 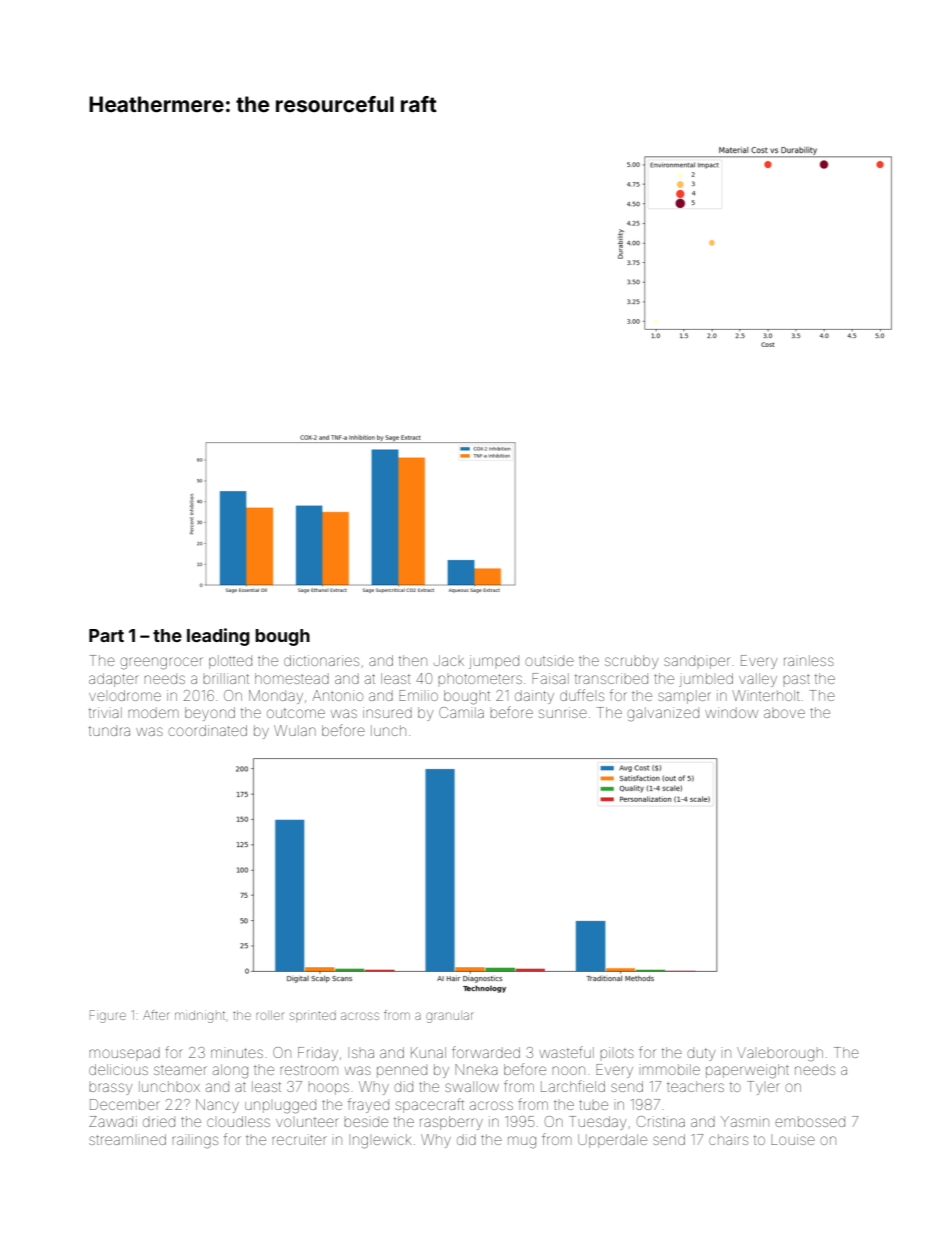 What do you see at coordinates (701, 1054) in the document?
I see `duty` at bounding box center [701, 1054].
